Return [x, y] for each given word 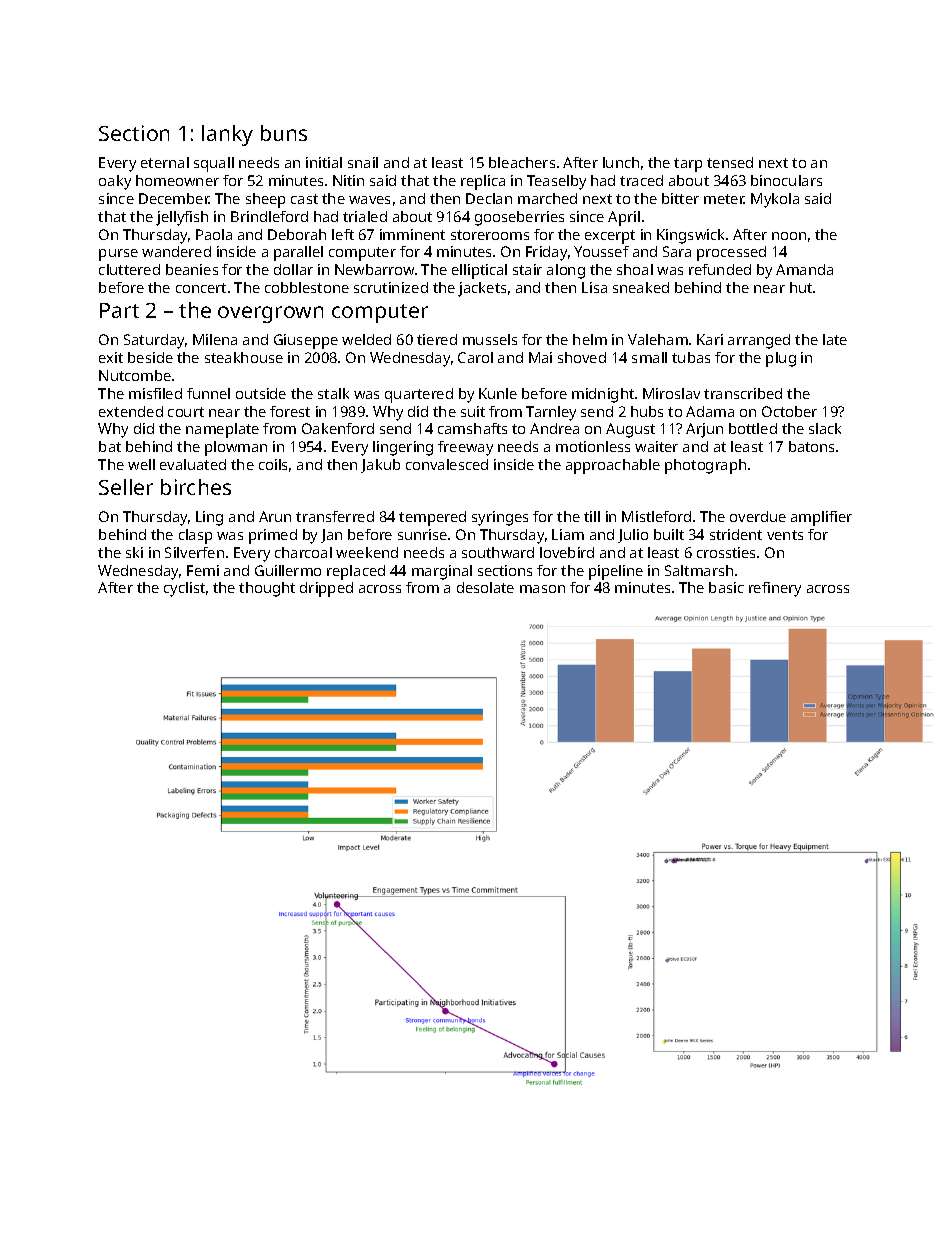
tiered [437, 339]
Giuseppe [306, 341]
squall [214, 164]
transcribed [743, 393]
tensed [730, 162]
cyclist [184, 589]
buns [284, 133]
